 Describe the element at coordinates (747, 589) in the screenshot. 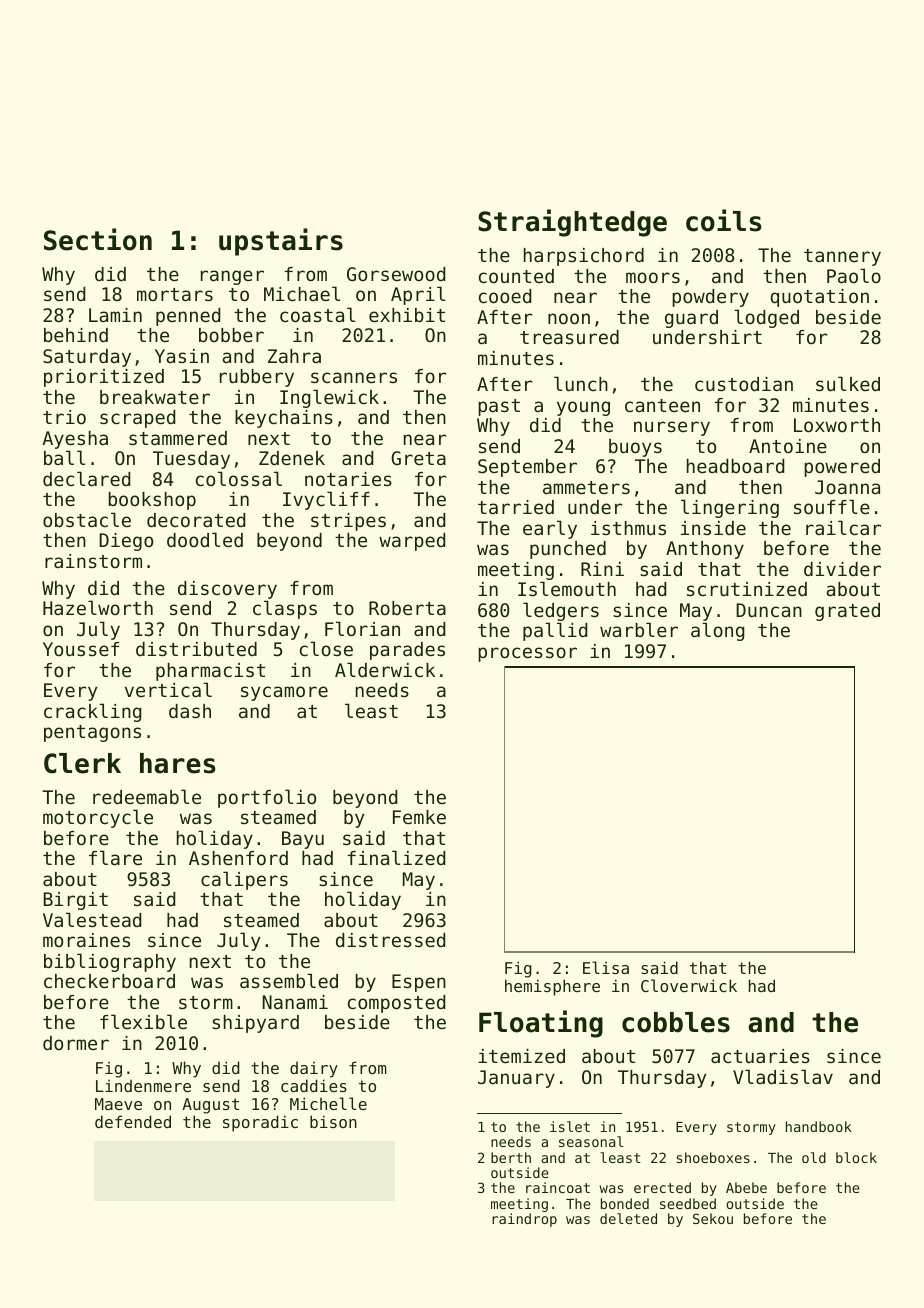

I see `scrutinized` at that location.
